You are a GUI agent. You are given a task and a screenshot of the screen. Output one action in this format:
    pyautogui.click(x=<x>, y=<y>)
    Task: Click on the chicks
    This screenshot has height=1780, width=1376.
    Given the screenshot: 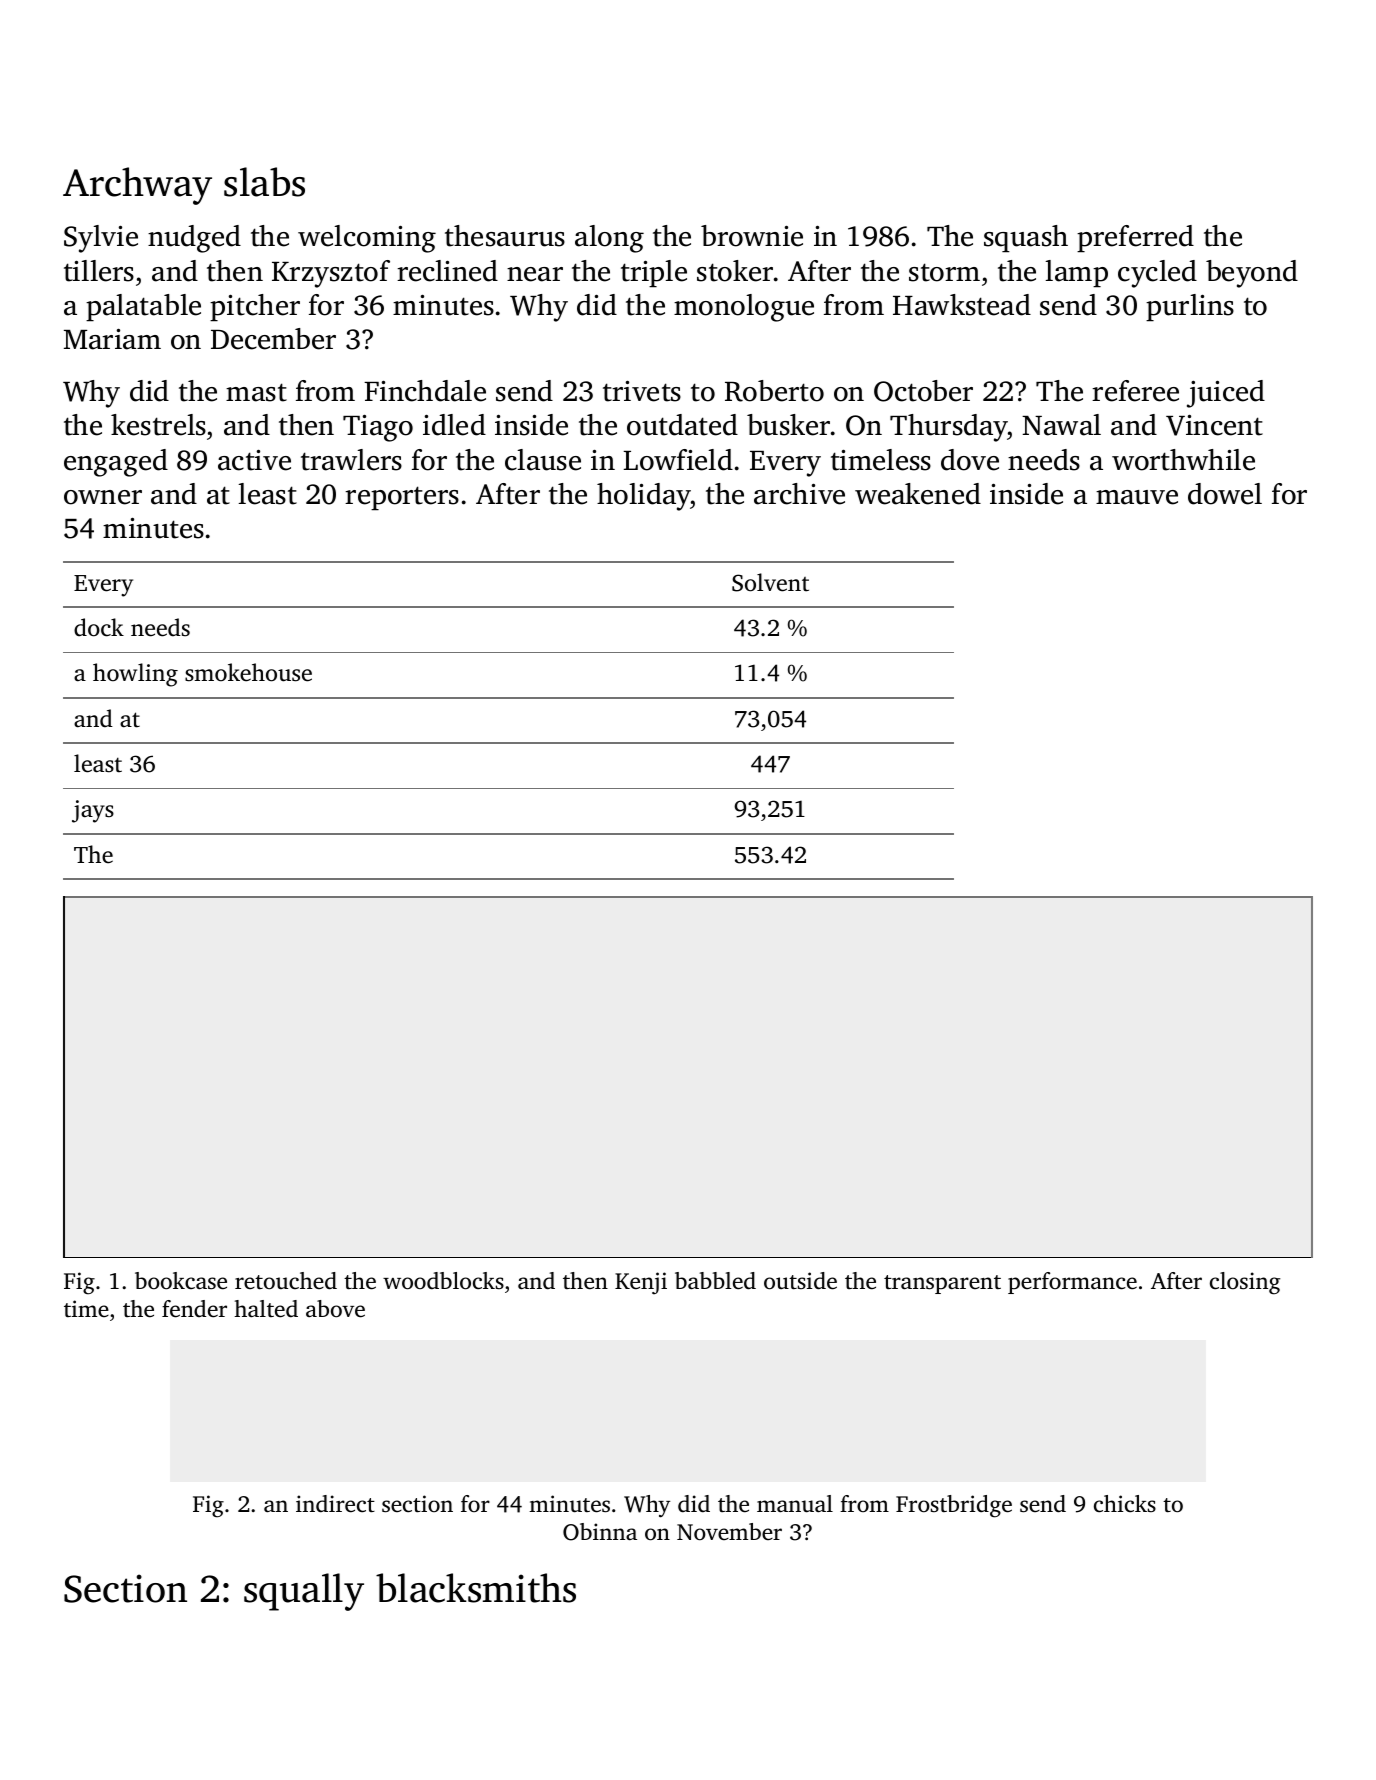 What is the action you would take?
    pyautogui.click(x=1125, y=1503)
